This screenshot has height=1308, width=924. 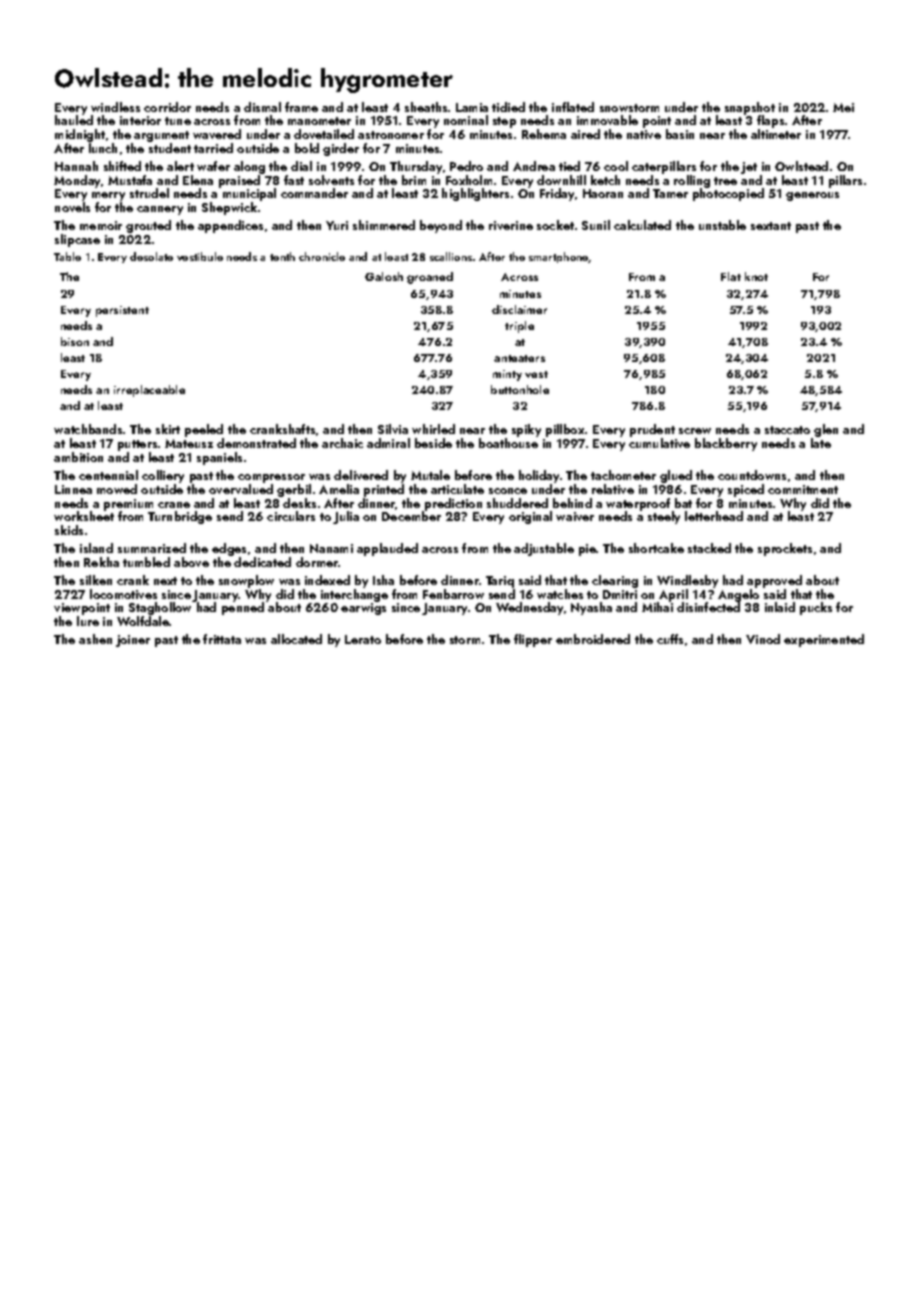 What do you see at coordinates (695, 431) in the screenshot?
I see `screw` at bounding box center [695, 431].
